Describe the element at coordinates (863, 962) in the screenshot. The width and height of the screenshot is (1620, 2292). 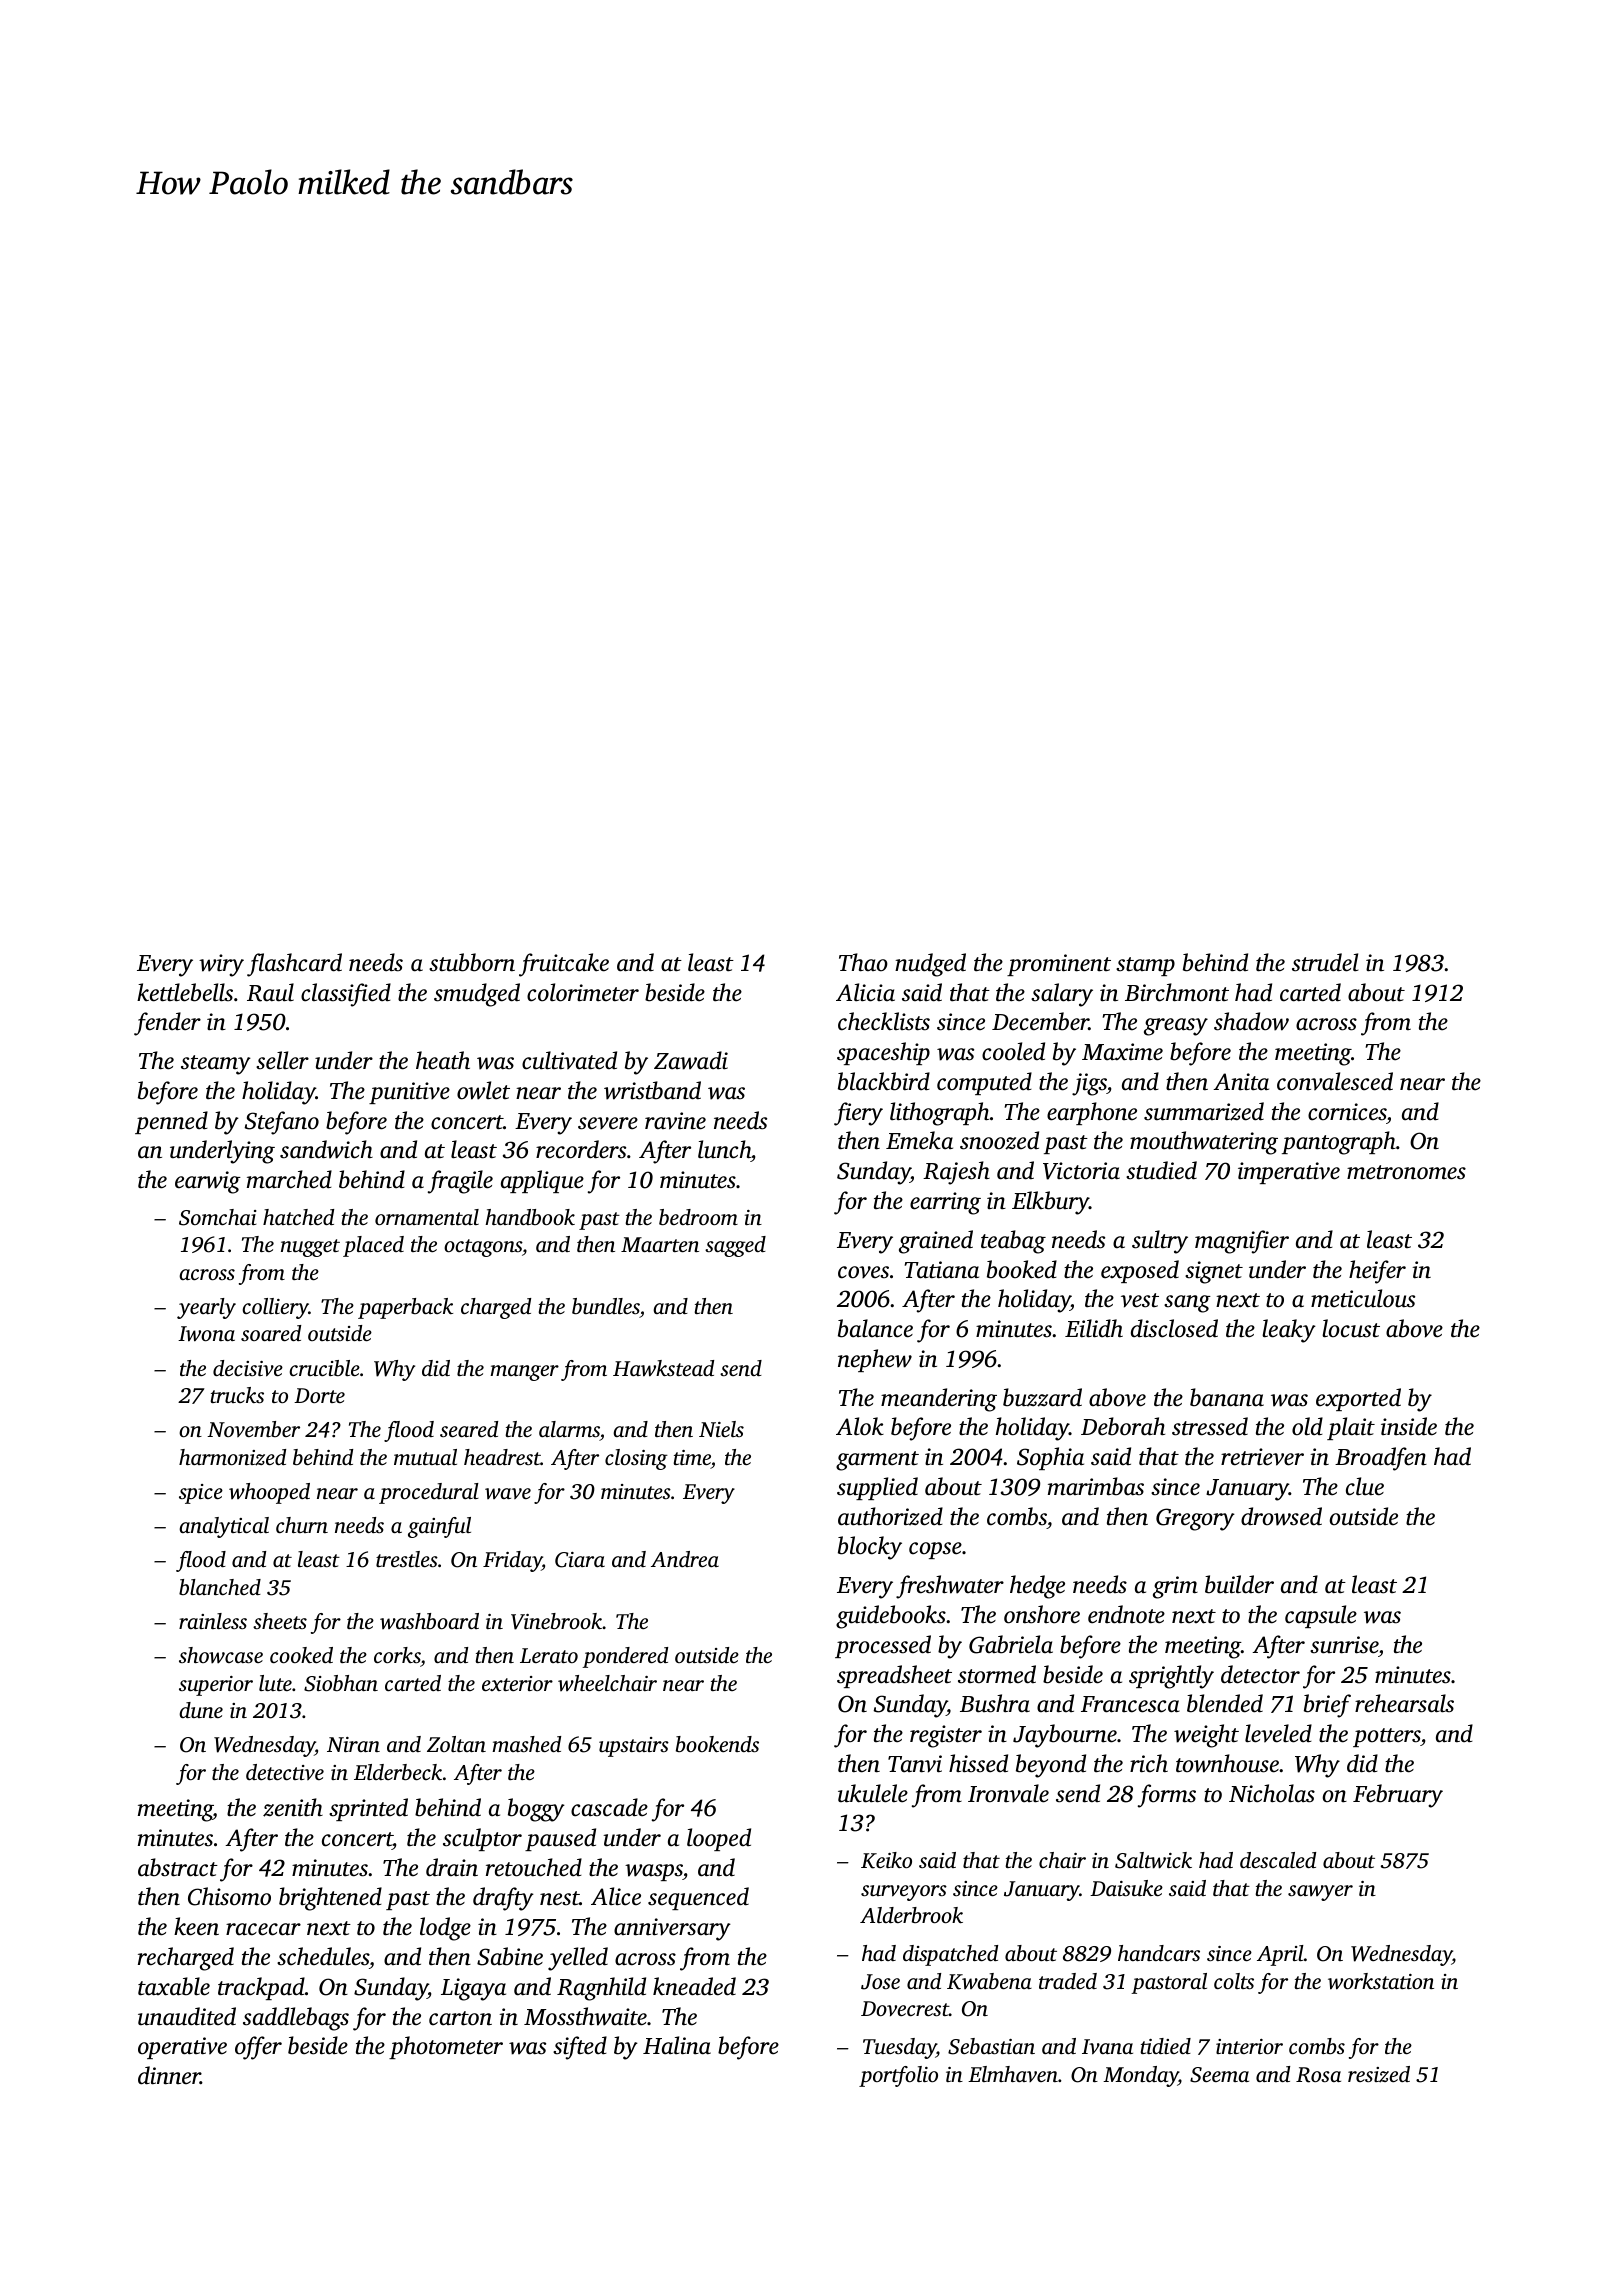
I see `Thao` at that location.
